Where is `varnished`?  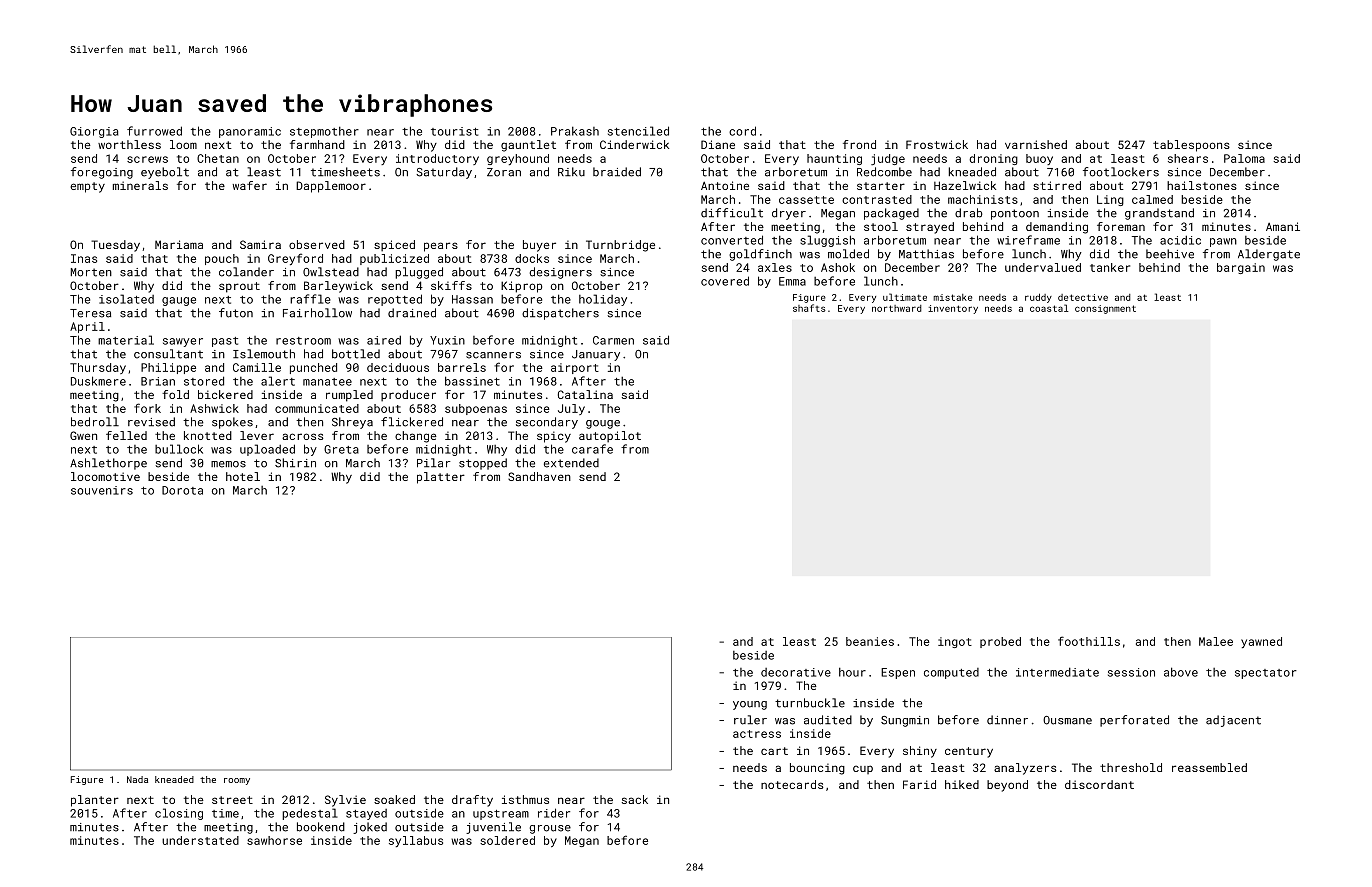 varnished is located at coordinates (1036, 144).
